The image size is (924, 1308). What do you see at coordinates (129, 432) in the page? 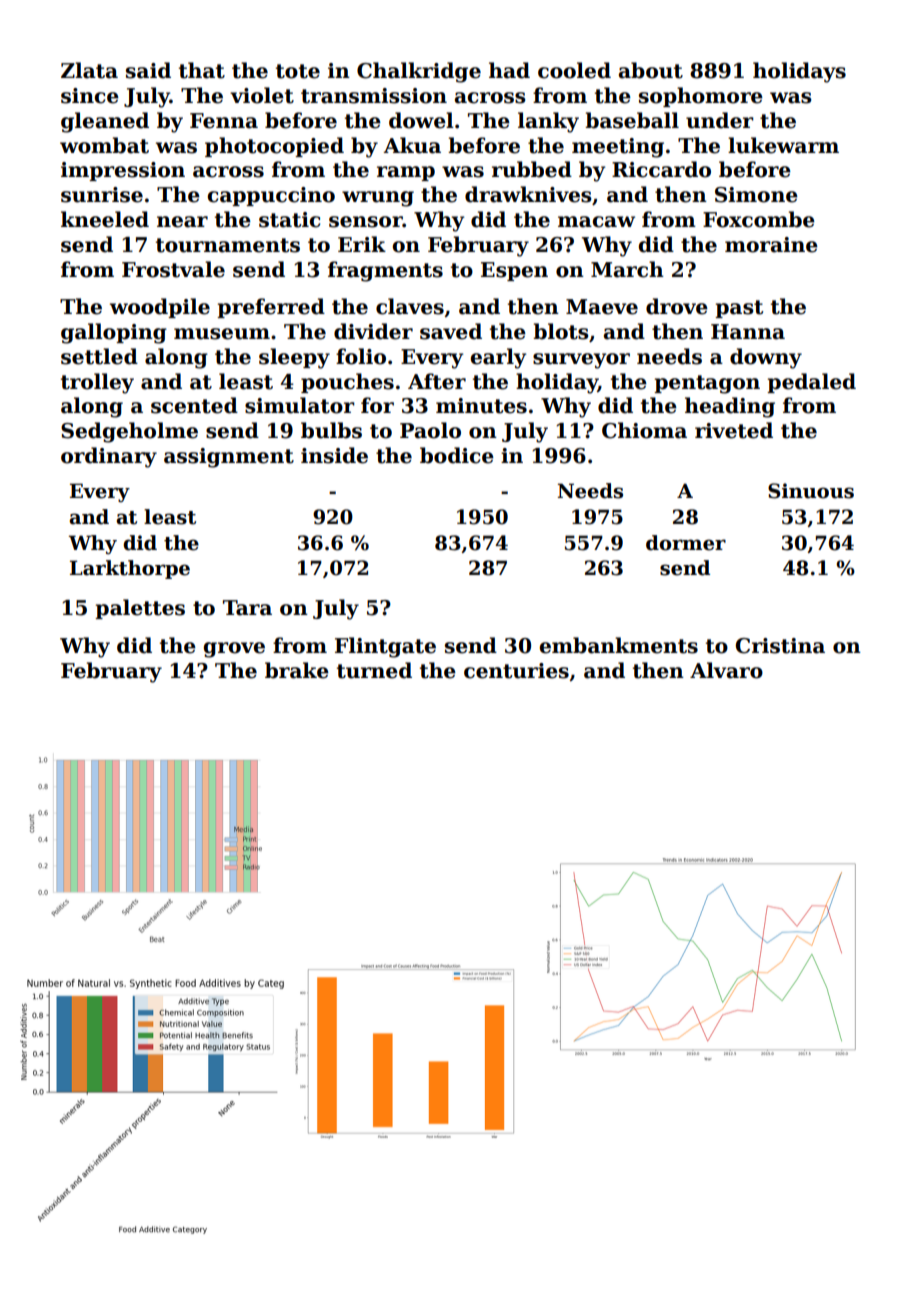
I see `Sedgeholme` at bounding box center [129, 432].
